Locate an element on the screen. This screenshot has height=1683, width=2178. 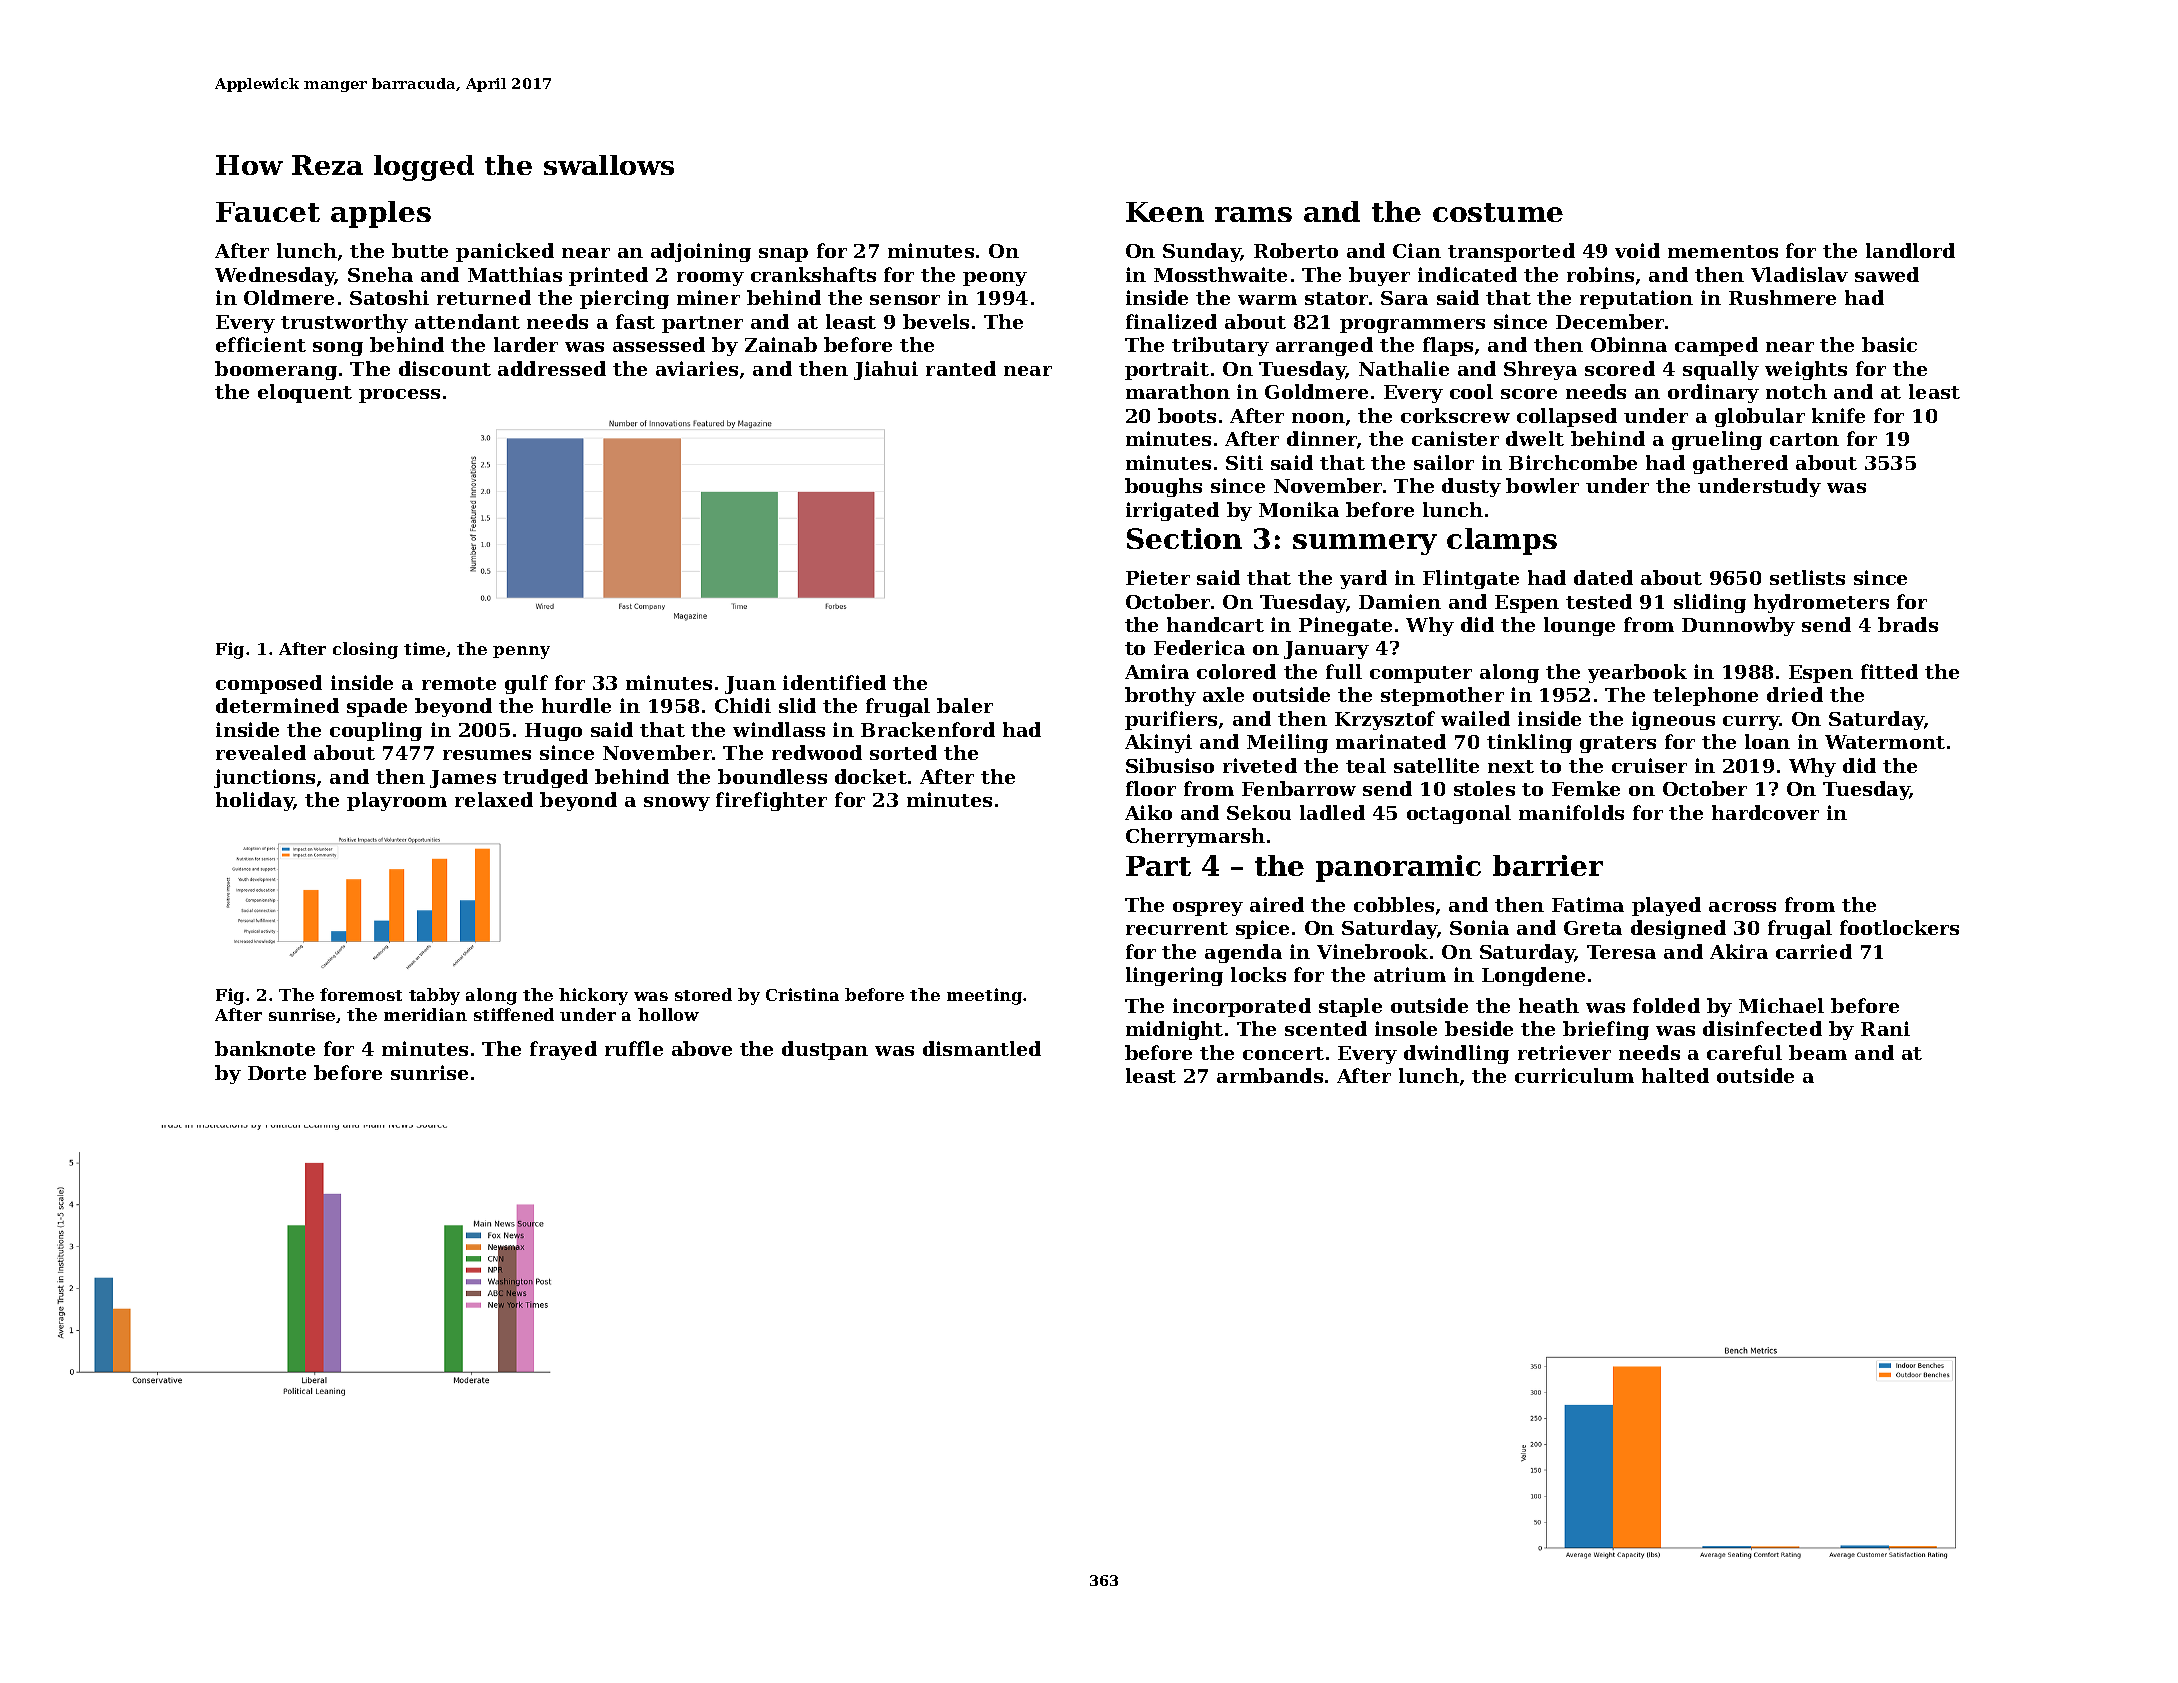
lingering is located at coordinates (1174, 976).
